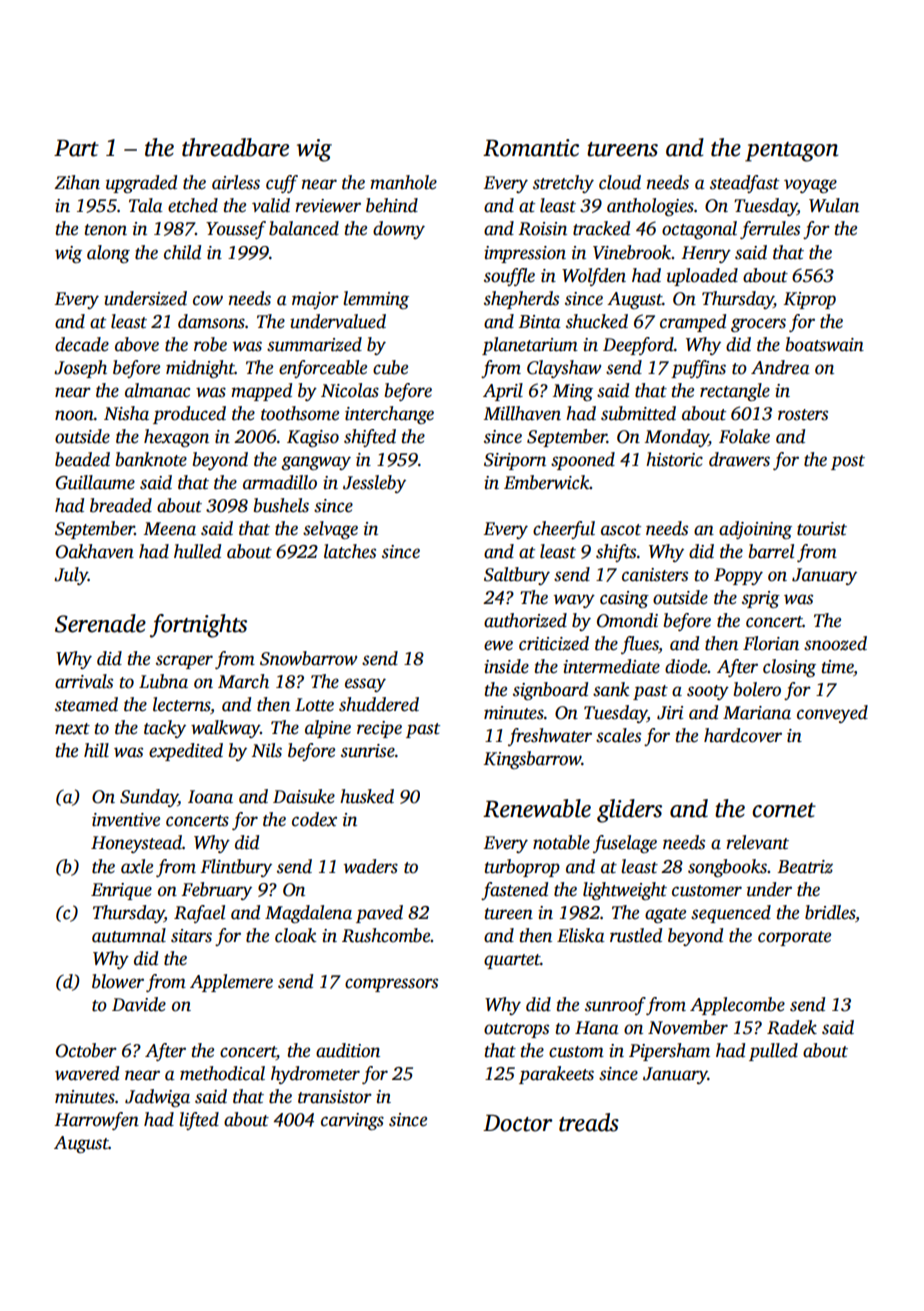 Image resolution: width=924 pixels, height=1311 pixels. I want to click on post, so click(848, 462).
